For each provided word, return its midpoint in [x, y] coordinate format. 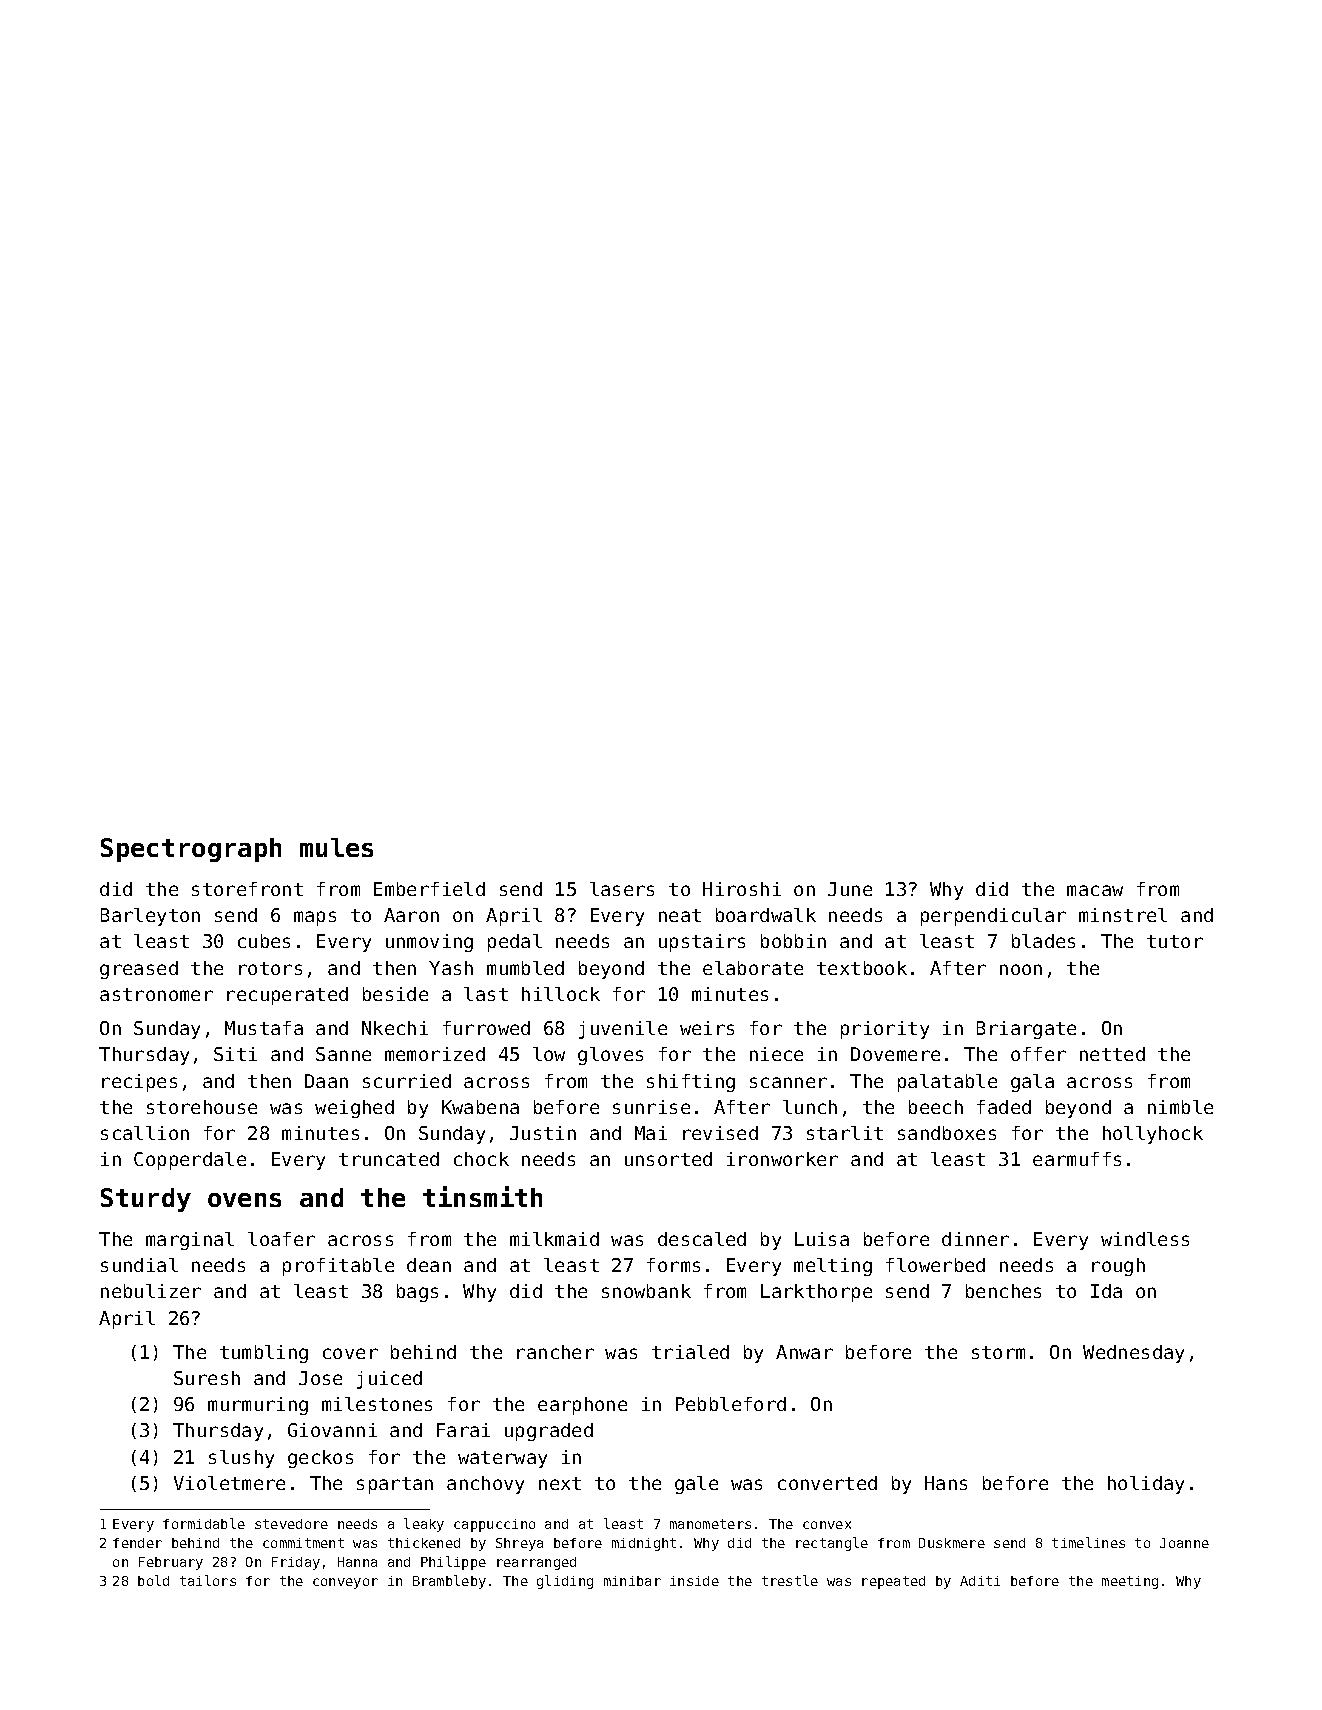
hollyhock [1153, 1135]
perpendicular [993, 917]
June [850, 889]
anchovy [485, 1485]
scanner [788, 1082]
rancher [555, 1352]
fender [137, 1543]
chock [481, 1159]
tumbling [264, 1354]
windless [1145, 1239]
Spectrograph [191, 850]
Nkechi [395, 1028]
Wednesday [1133, 1354]
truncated [389, 1159]
